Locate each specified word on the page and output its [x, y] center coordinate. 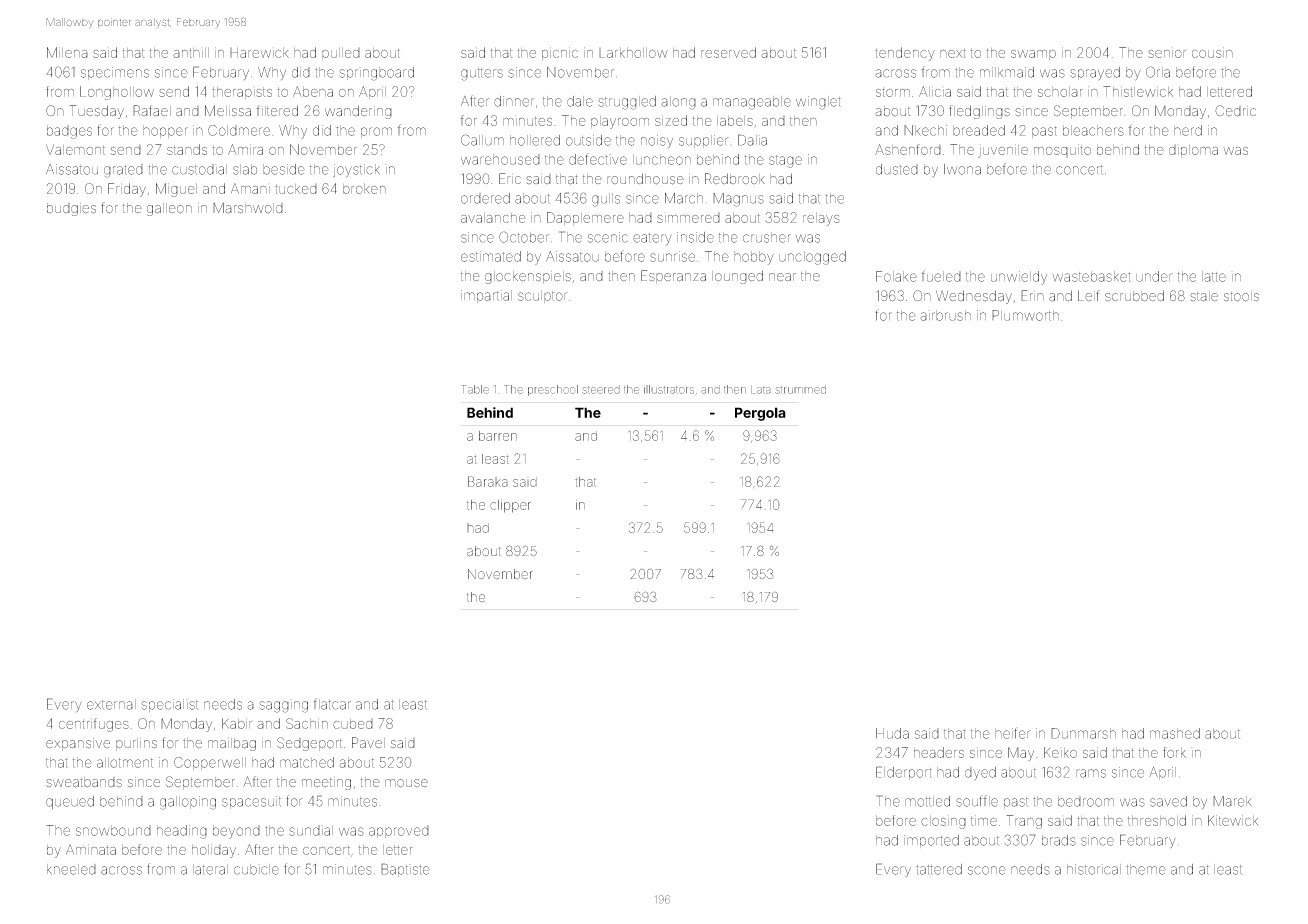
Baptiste [405, 870]
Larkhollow [633, 53]
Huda [892, 733]
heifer [1013, 733]
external [111, 704]
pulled [341, 54]
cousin [1212, 52]
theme [1146, 869]
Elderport [904, 773]
